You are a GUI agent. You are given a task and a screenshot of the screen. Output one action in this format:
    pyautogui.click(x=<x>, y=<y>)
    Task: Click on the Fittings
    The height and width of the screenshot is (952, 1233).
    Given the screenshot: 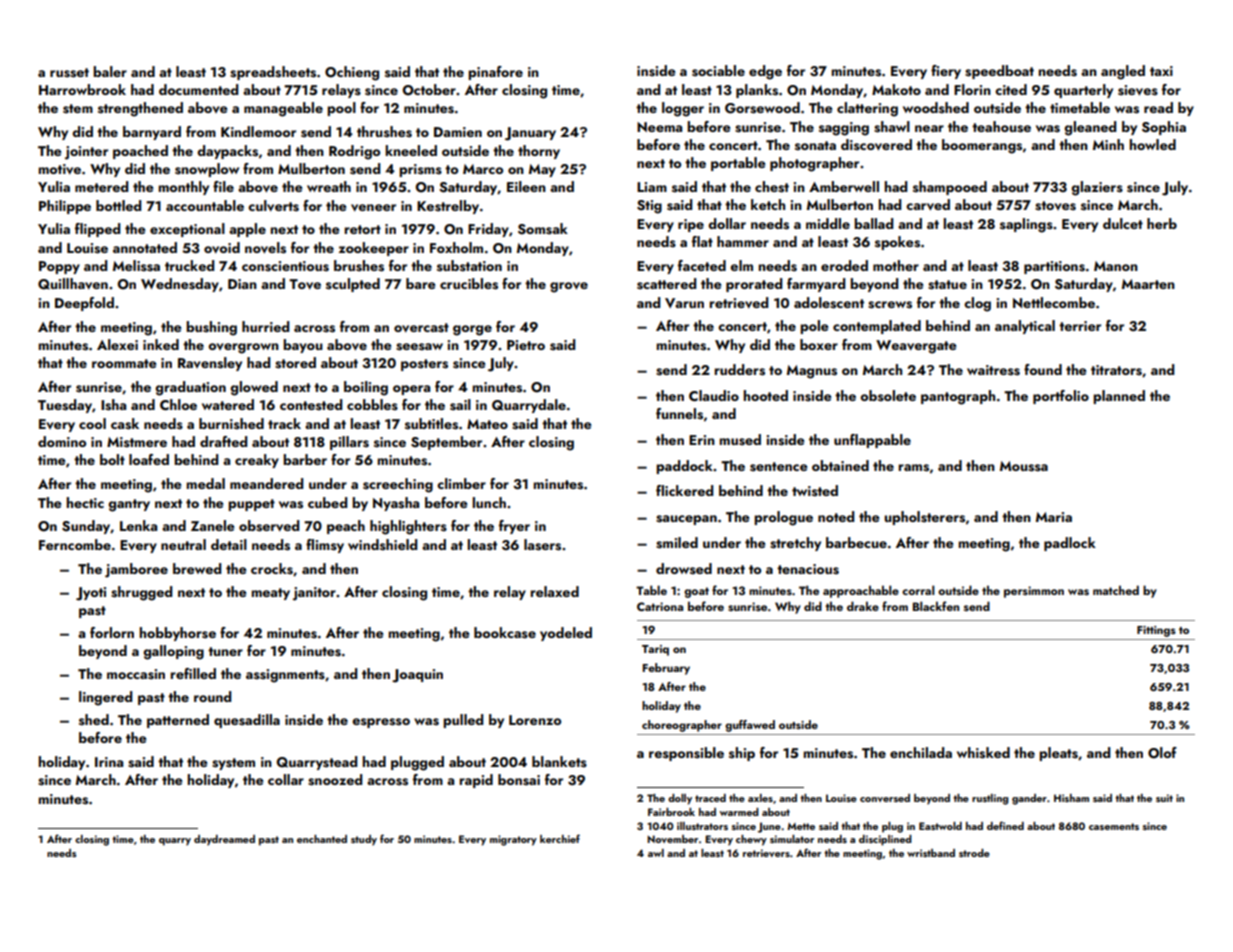 What is the action you would take?
    pyautogui.click(x=1156, y=631)
